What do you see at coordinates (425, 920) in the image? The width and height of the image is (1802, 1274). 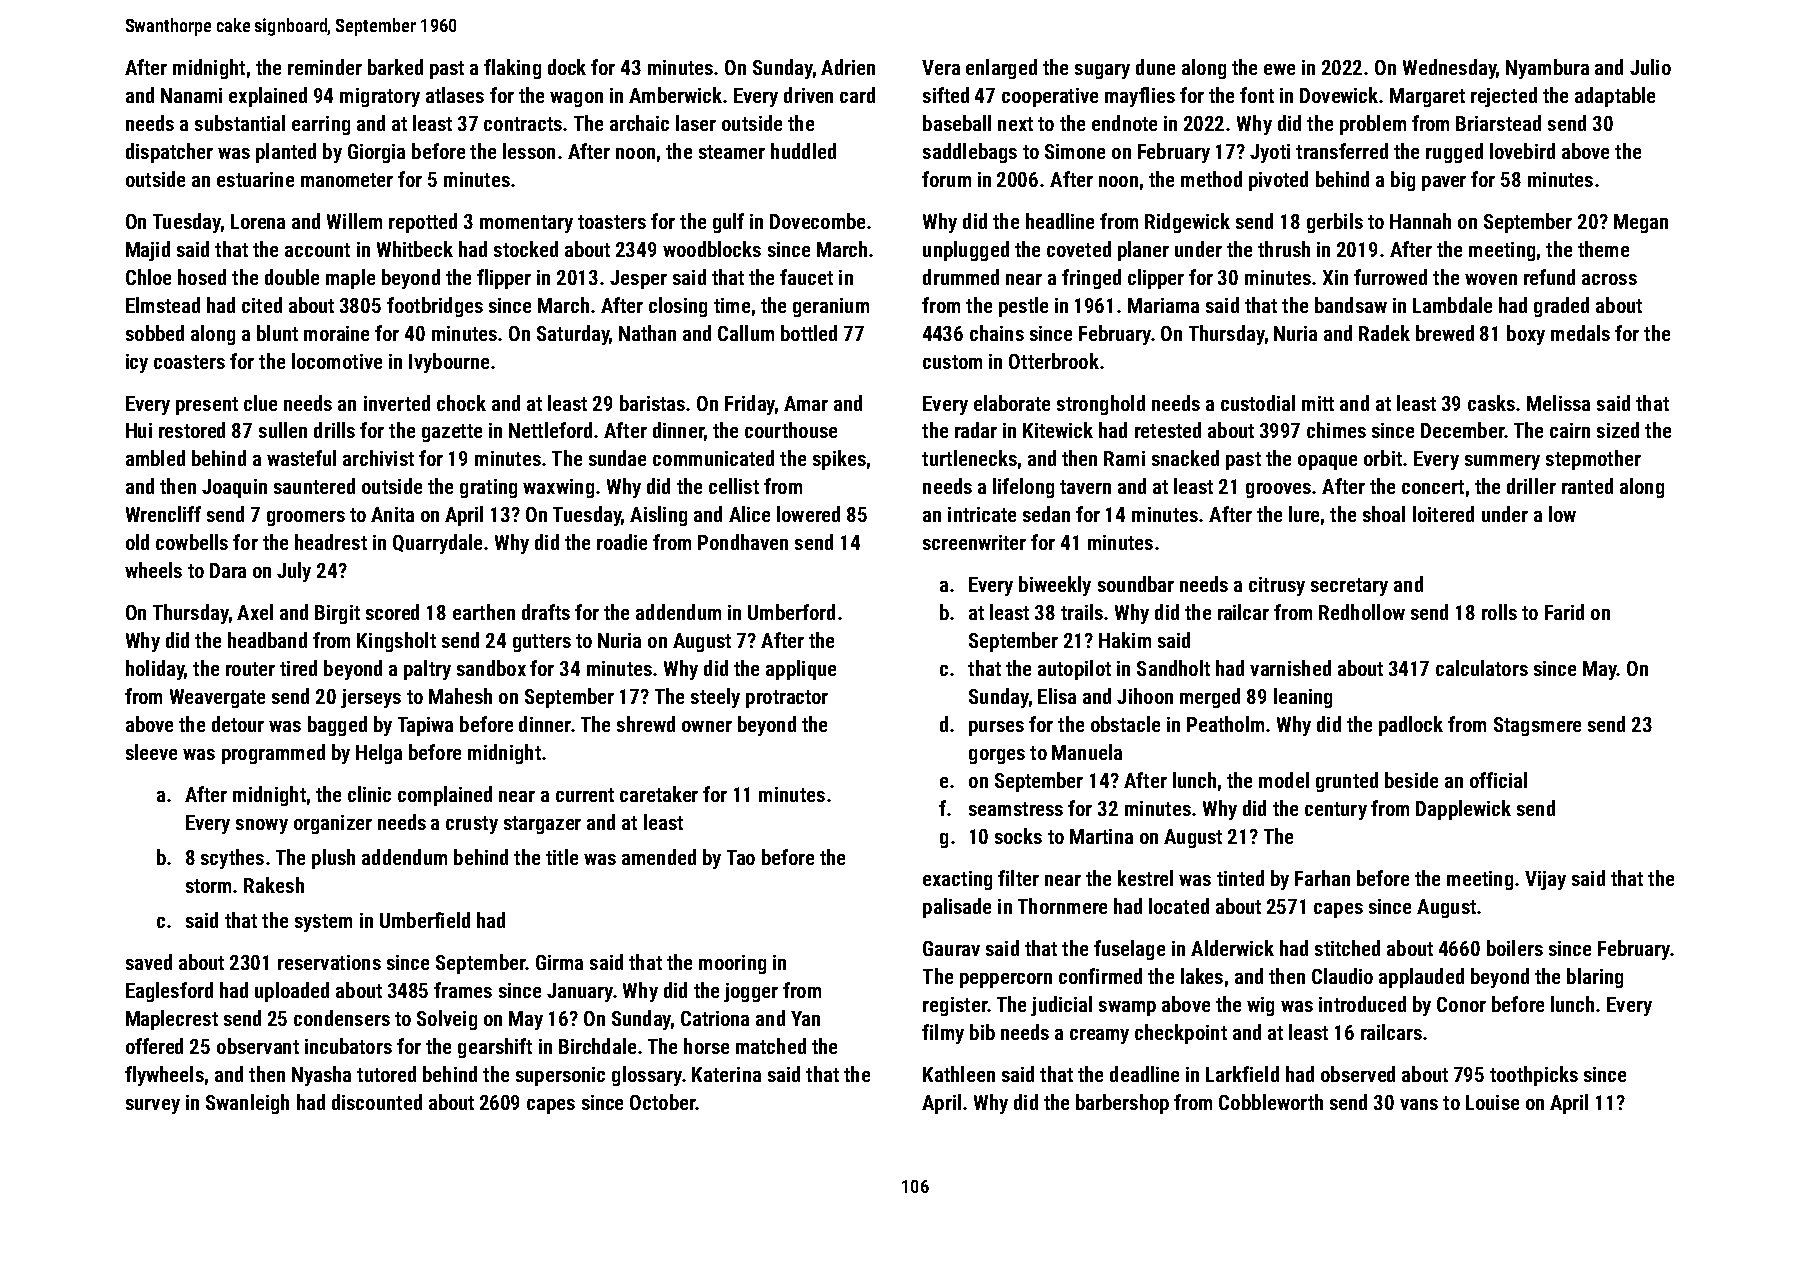 I see `Umberfield` at bounding box center [425, 920].
